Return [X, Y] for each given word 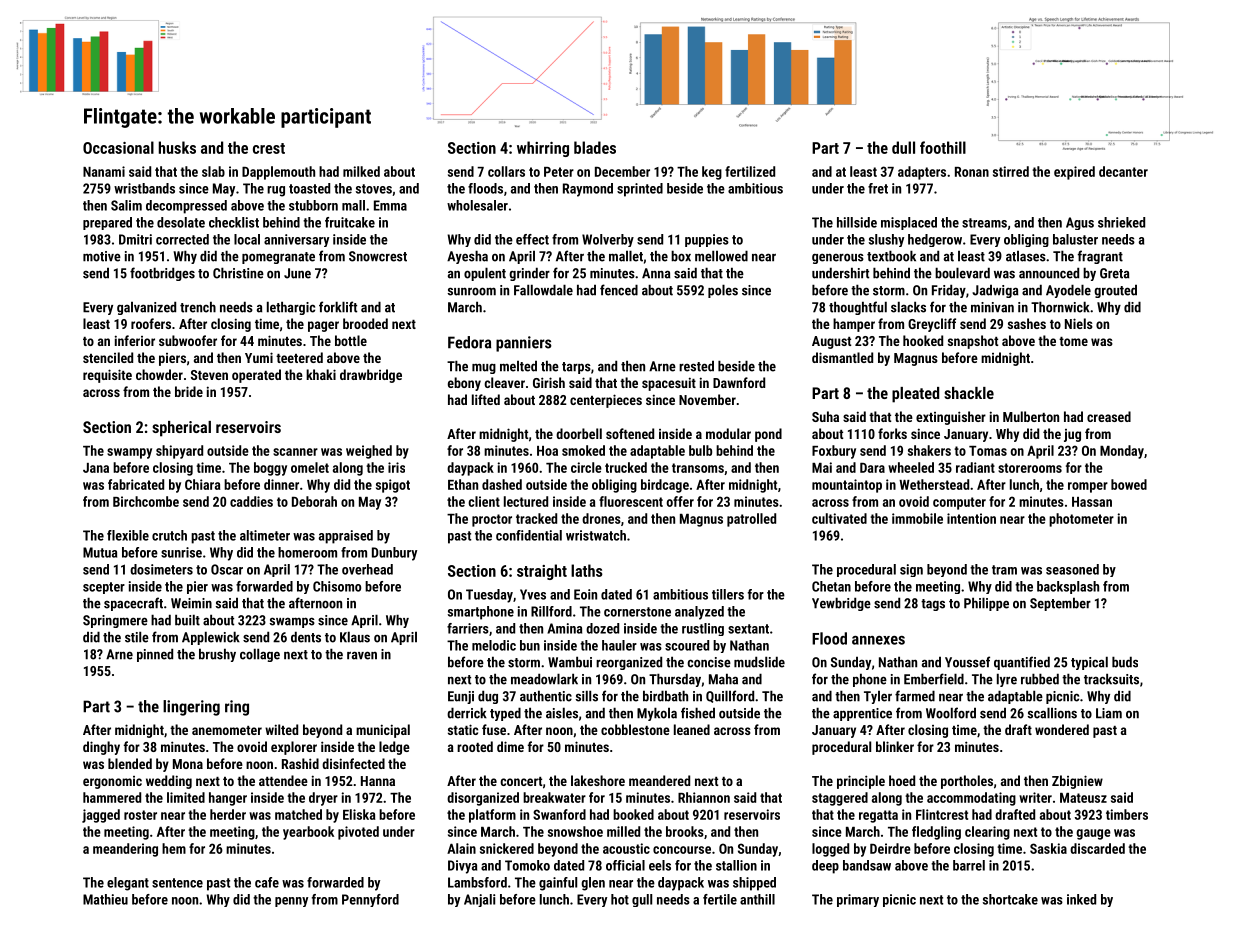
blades [595, 147]
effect [532, 239]
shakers [929, 450]
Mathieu [105, 899]
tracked [536, 518]
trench [198, 307]
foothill [943, 147]
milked [361, 171]
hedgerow [935, 240]
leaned [692, 729]
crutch [169, 535]
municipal [383, 731]
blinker [895, 746]
